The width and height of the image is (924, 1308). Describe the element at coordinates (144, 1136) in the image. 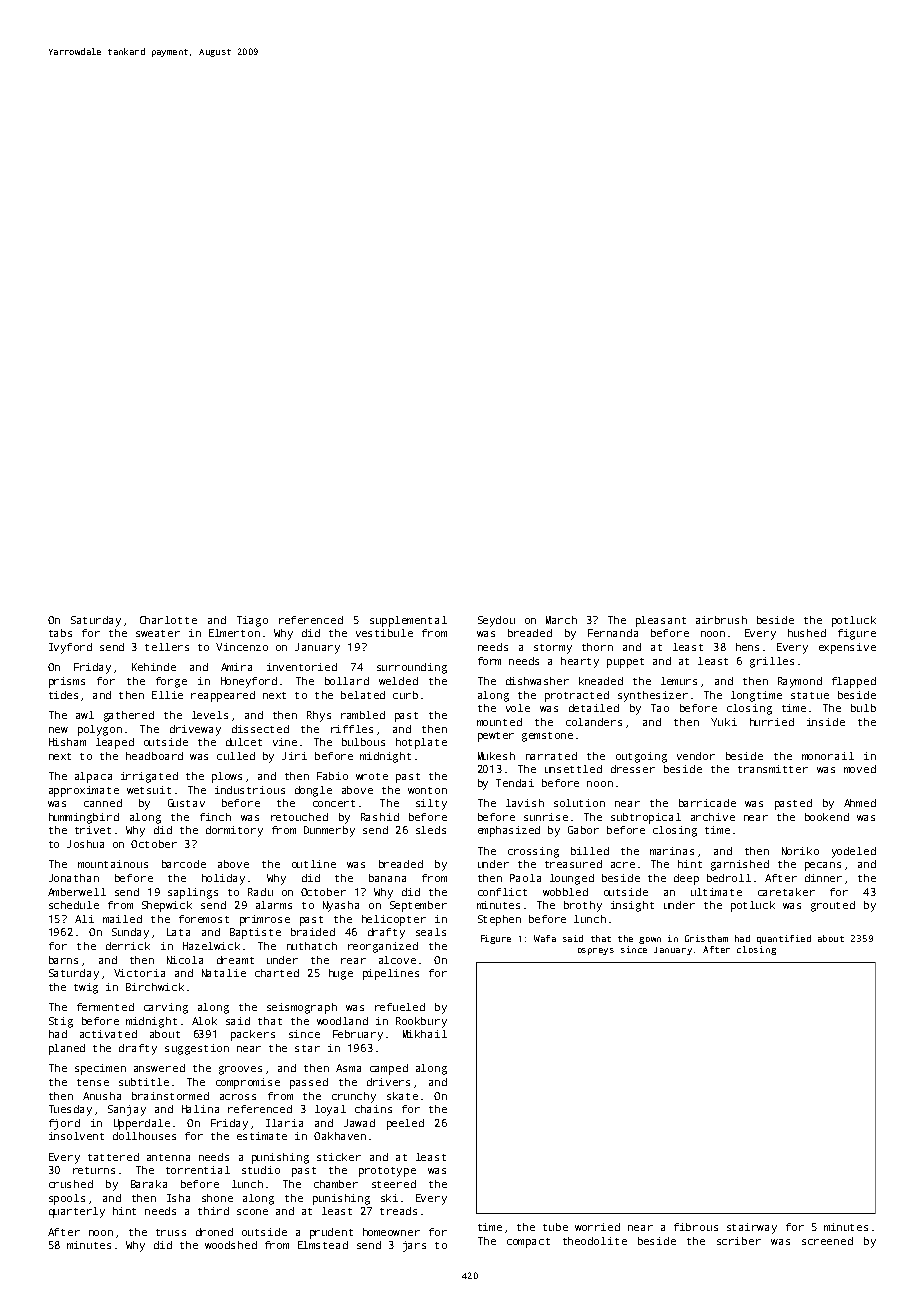

I see `dollhouses` at that location.
